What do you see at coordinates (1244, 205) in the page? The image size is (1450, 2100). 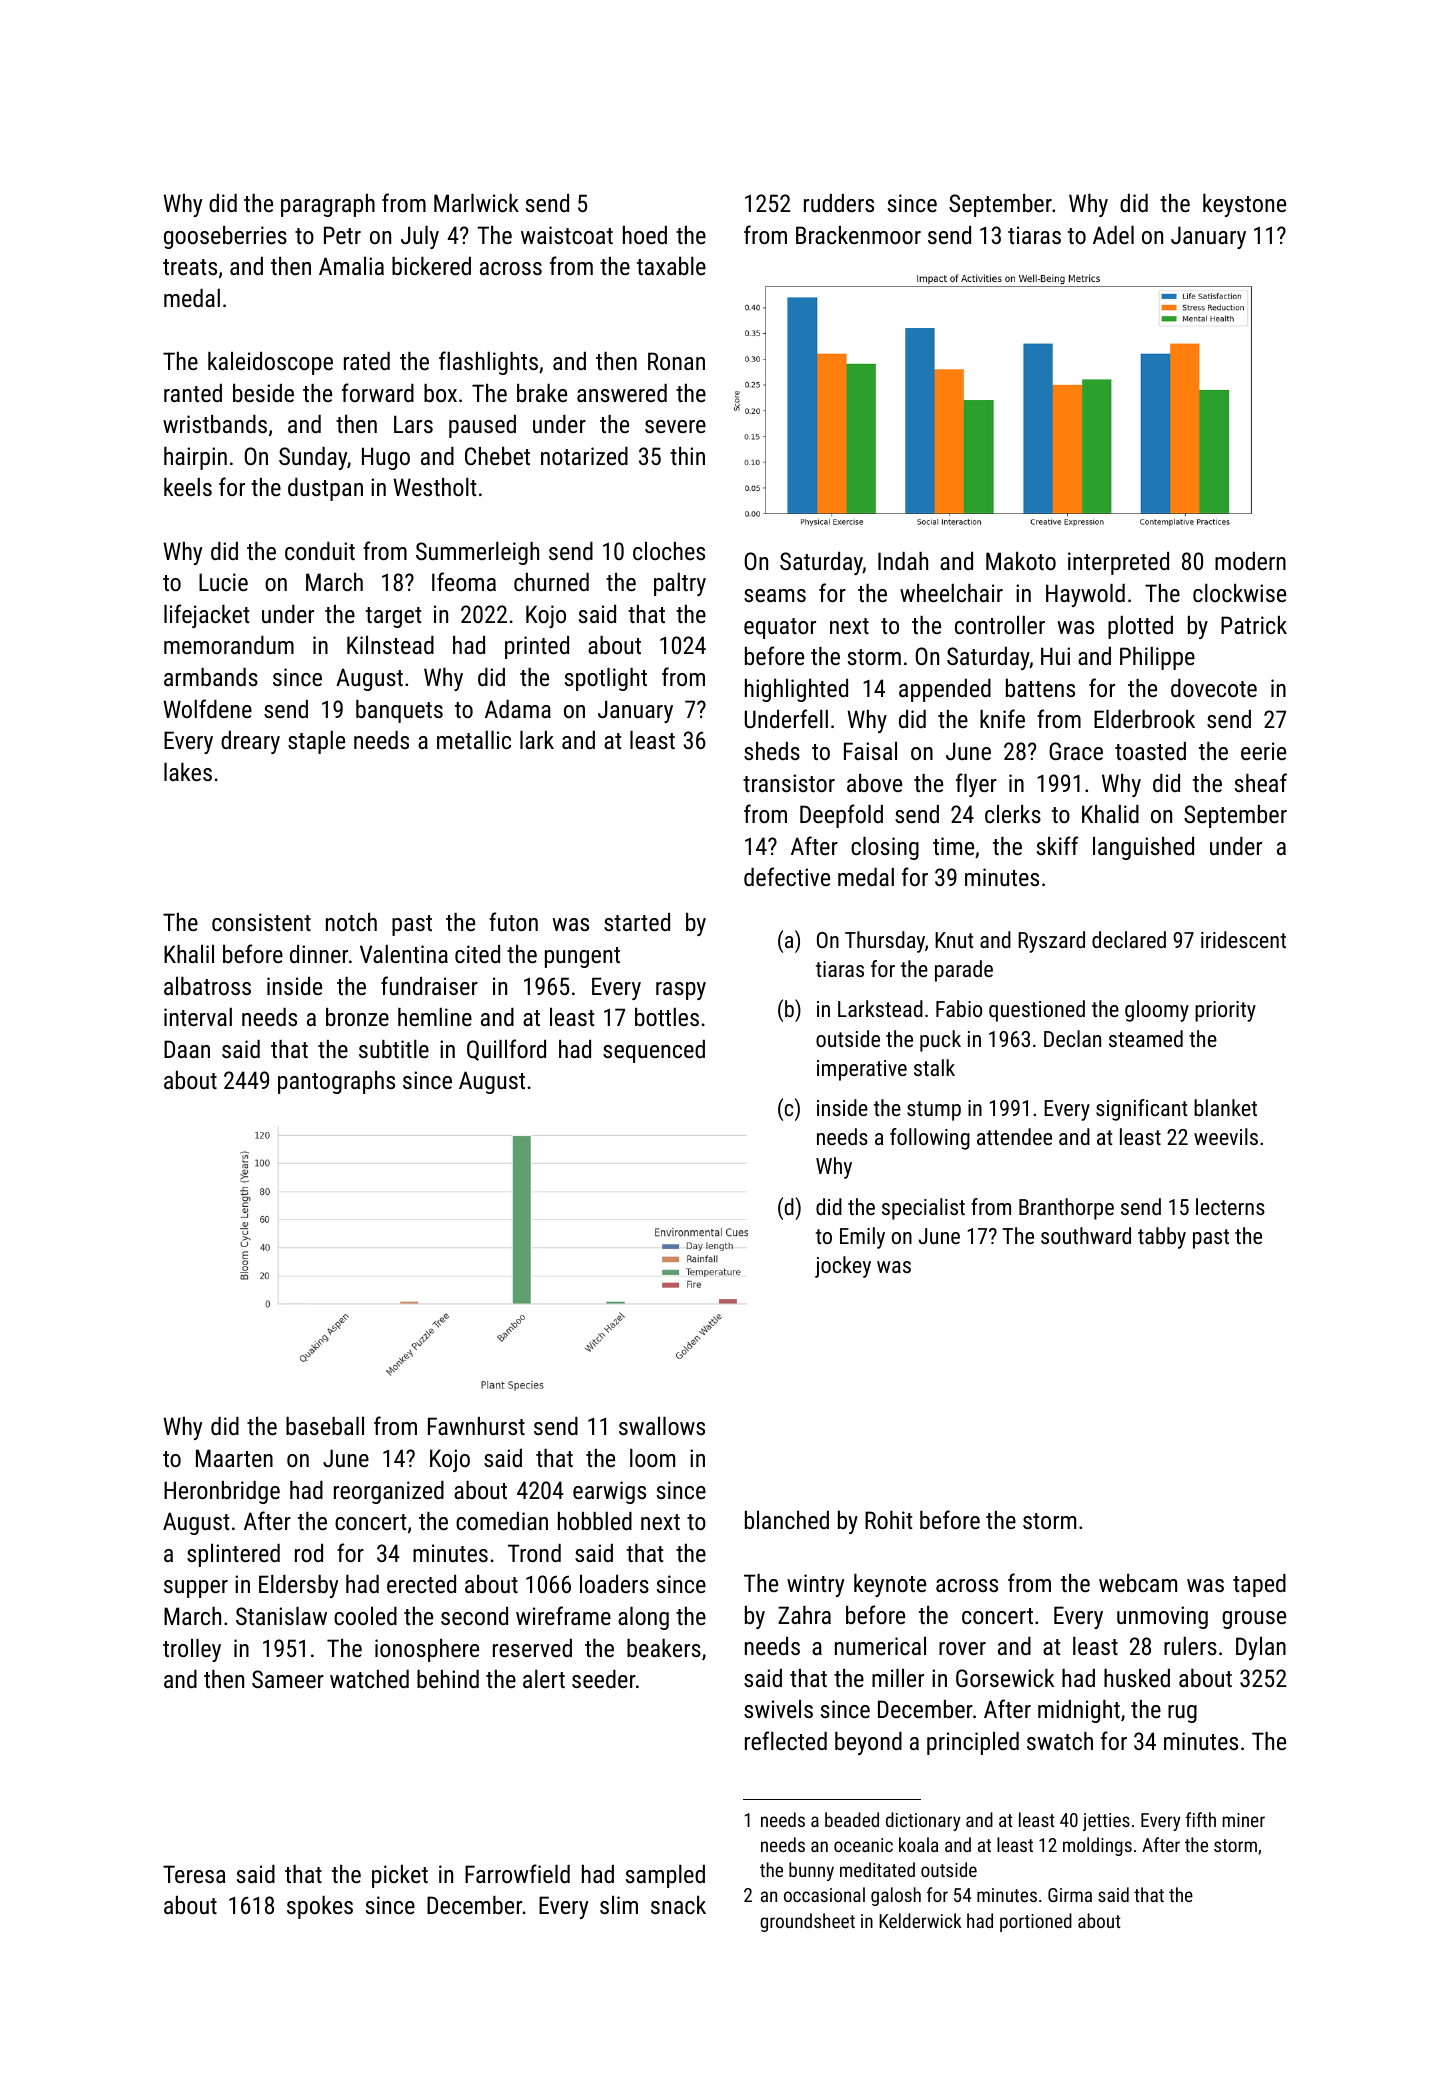 I see `keystone` at bounding box center [1244, 205].
